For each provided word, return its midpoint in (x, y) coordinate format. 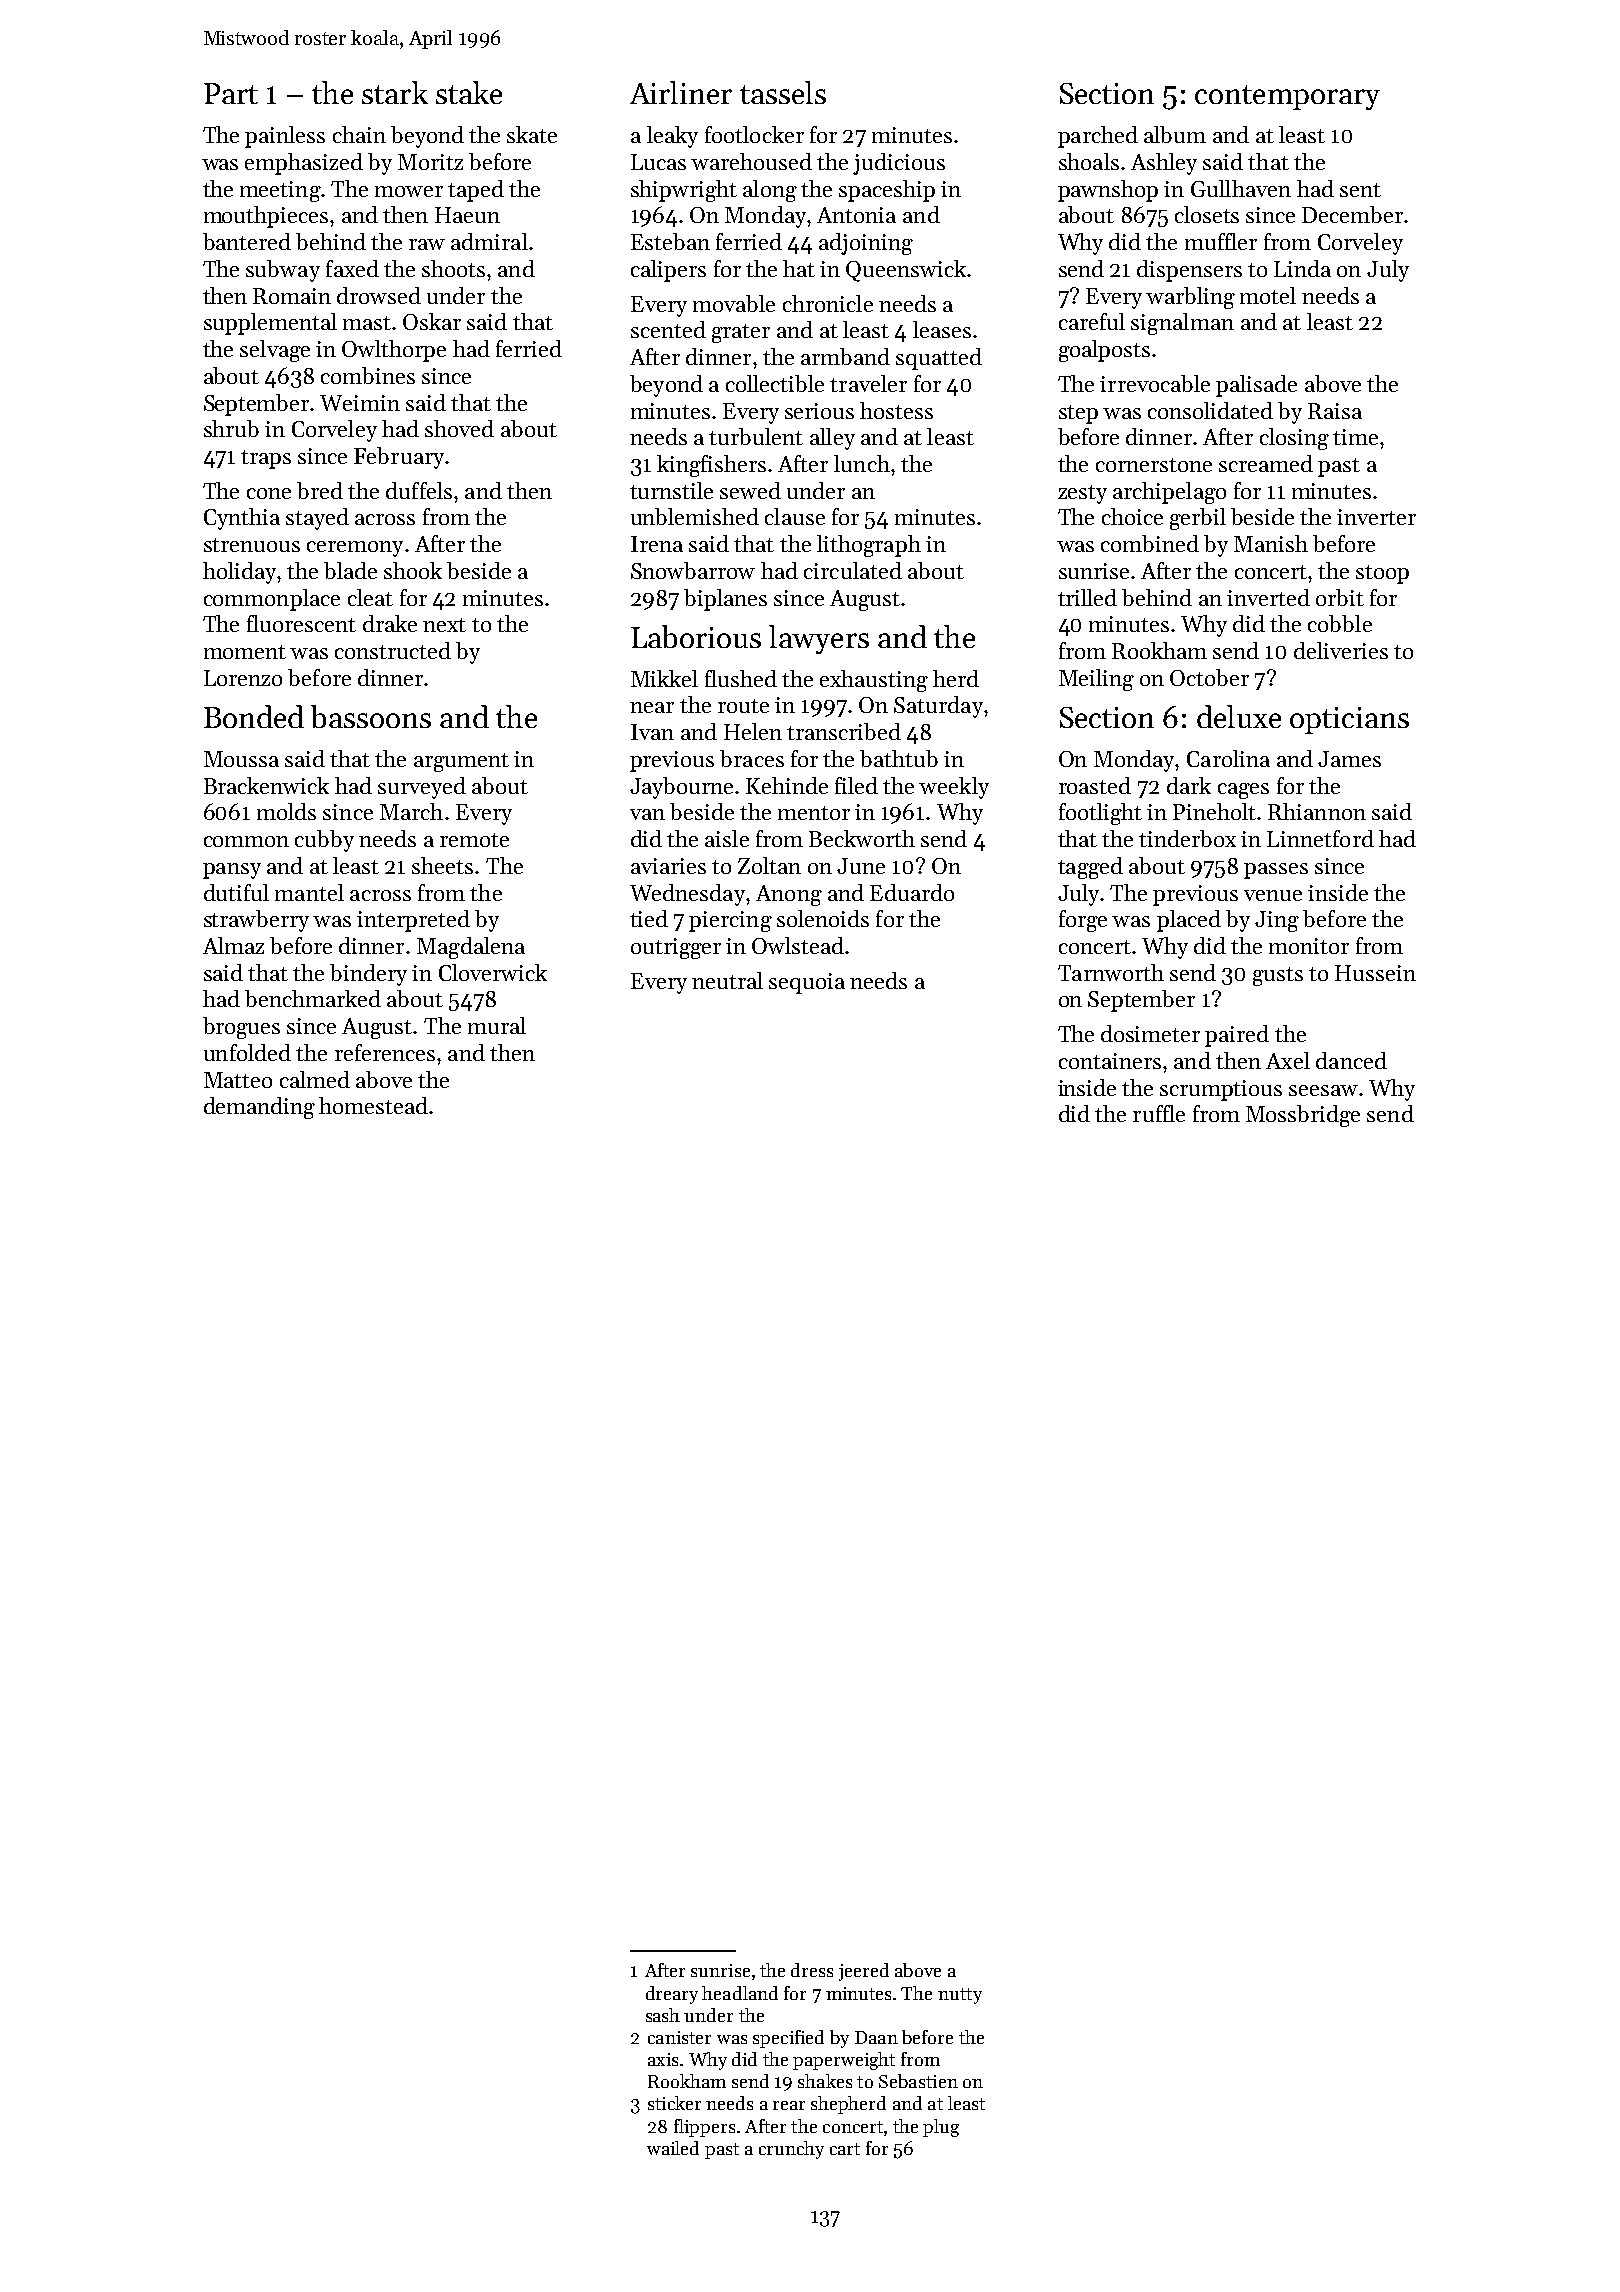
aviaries (668, 866)
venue (1273, 895)
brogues (241, 1028)
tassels (783, 92)
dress (812, 1970)
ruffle (1159, 1113)
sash (663, 2015)
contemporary (1287, 97)
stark (395, 92)
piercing (730, 921)
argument (461, 762)
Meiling (1096, 680)
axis (663, 2059)
